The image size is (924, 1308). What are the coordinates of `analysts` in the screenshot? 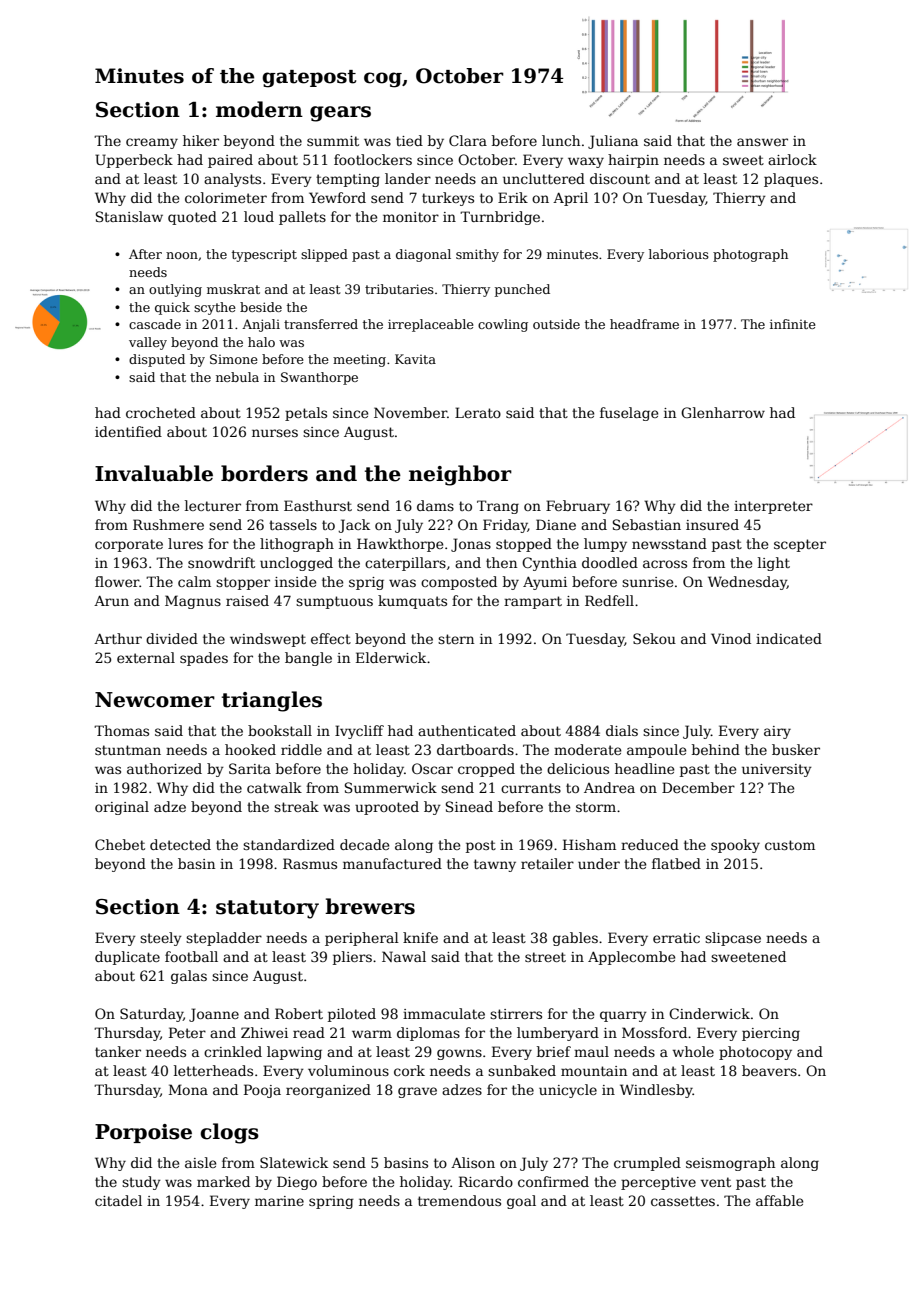 It's located at (232, 180).
